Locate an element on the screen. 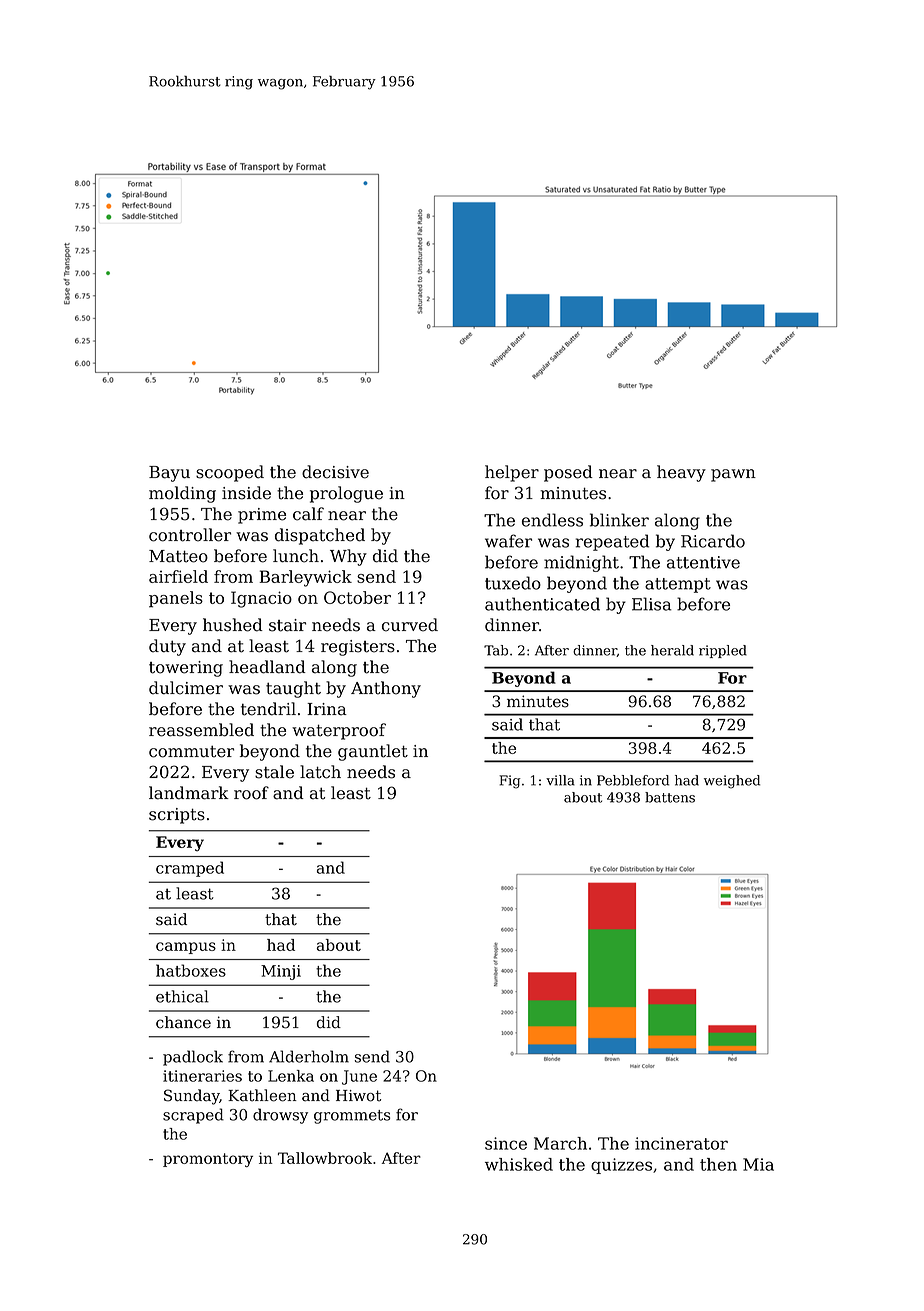 The height and width of the screenshot is (1311, 924). whisked is located at coordinates (519, 1164).
